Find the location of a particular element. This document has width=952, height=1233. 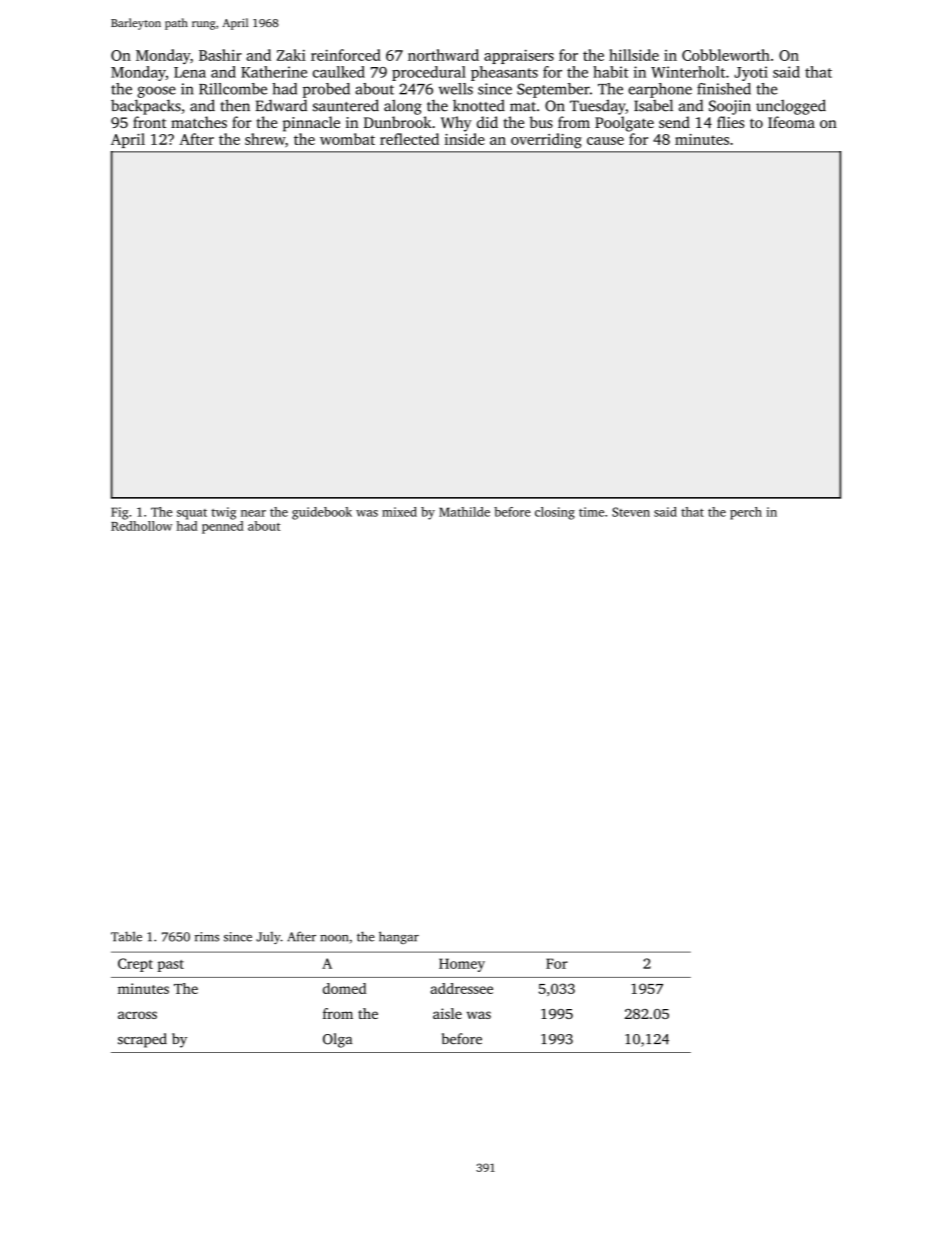

closing is located at coordinates (555, 513).
